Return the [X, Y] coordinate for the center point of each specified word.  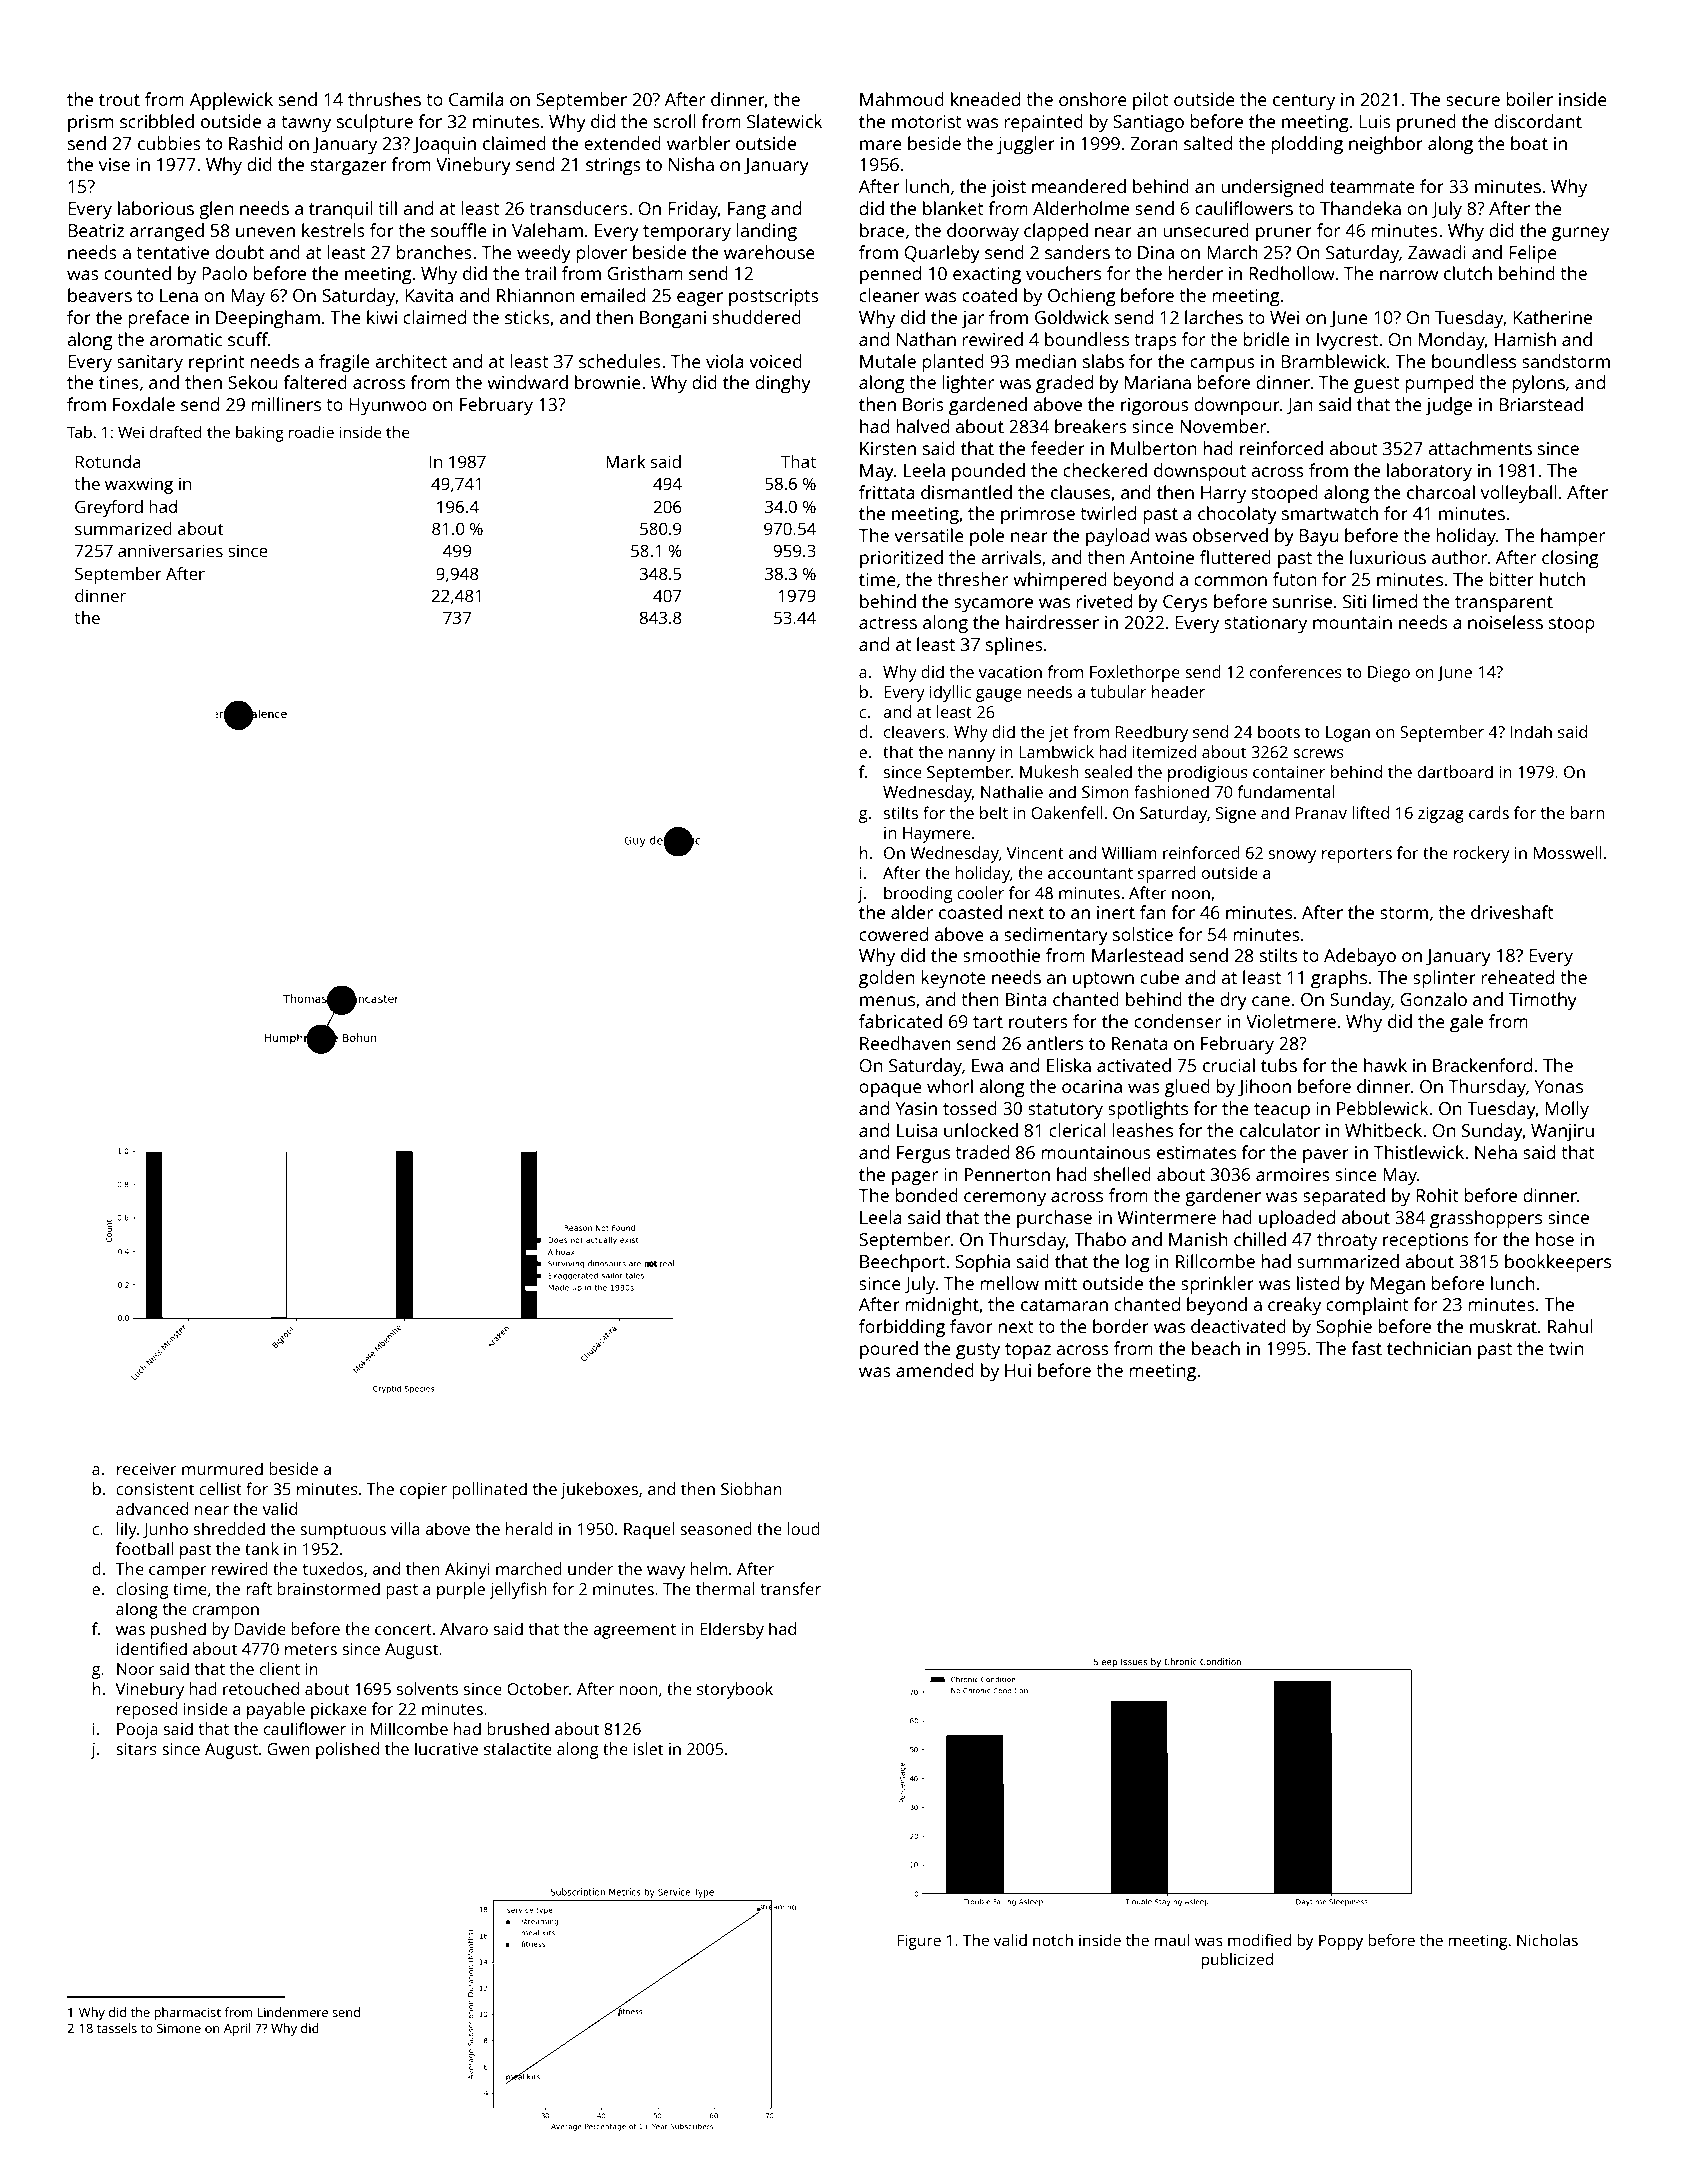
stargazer [348, 167]
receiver [147, 1469]
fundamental [1286, 791]
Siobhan [751, 1488]
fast [1366, 1348]
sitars [136, 1749]
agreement [634, 1631]
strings [613, 166]
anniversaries [170, 550]
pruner [1284, 234]
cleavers [914, 731]
